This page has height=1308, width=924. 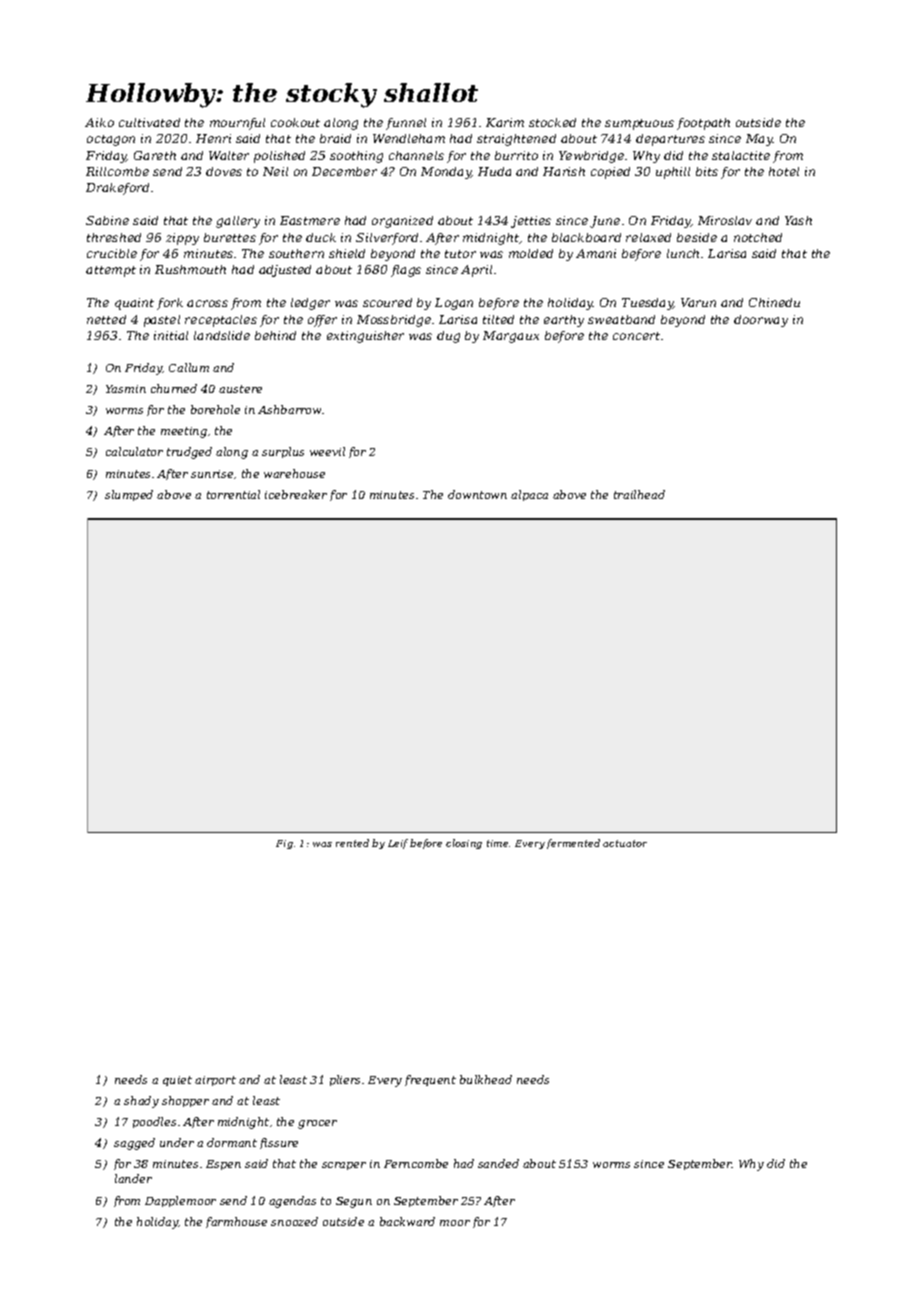 I want to click on trailhead, so click(x=639, y=494).
